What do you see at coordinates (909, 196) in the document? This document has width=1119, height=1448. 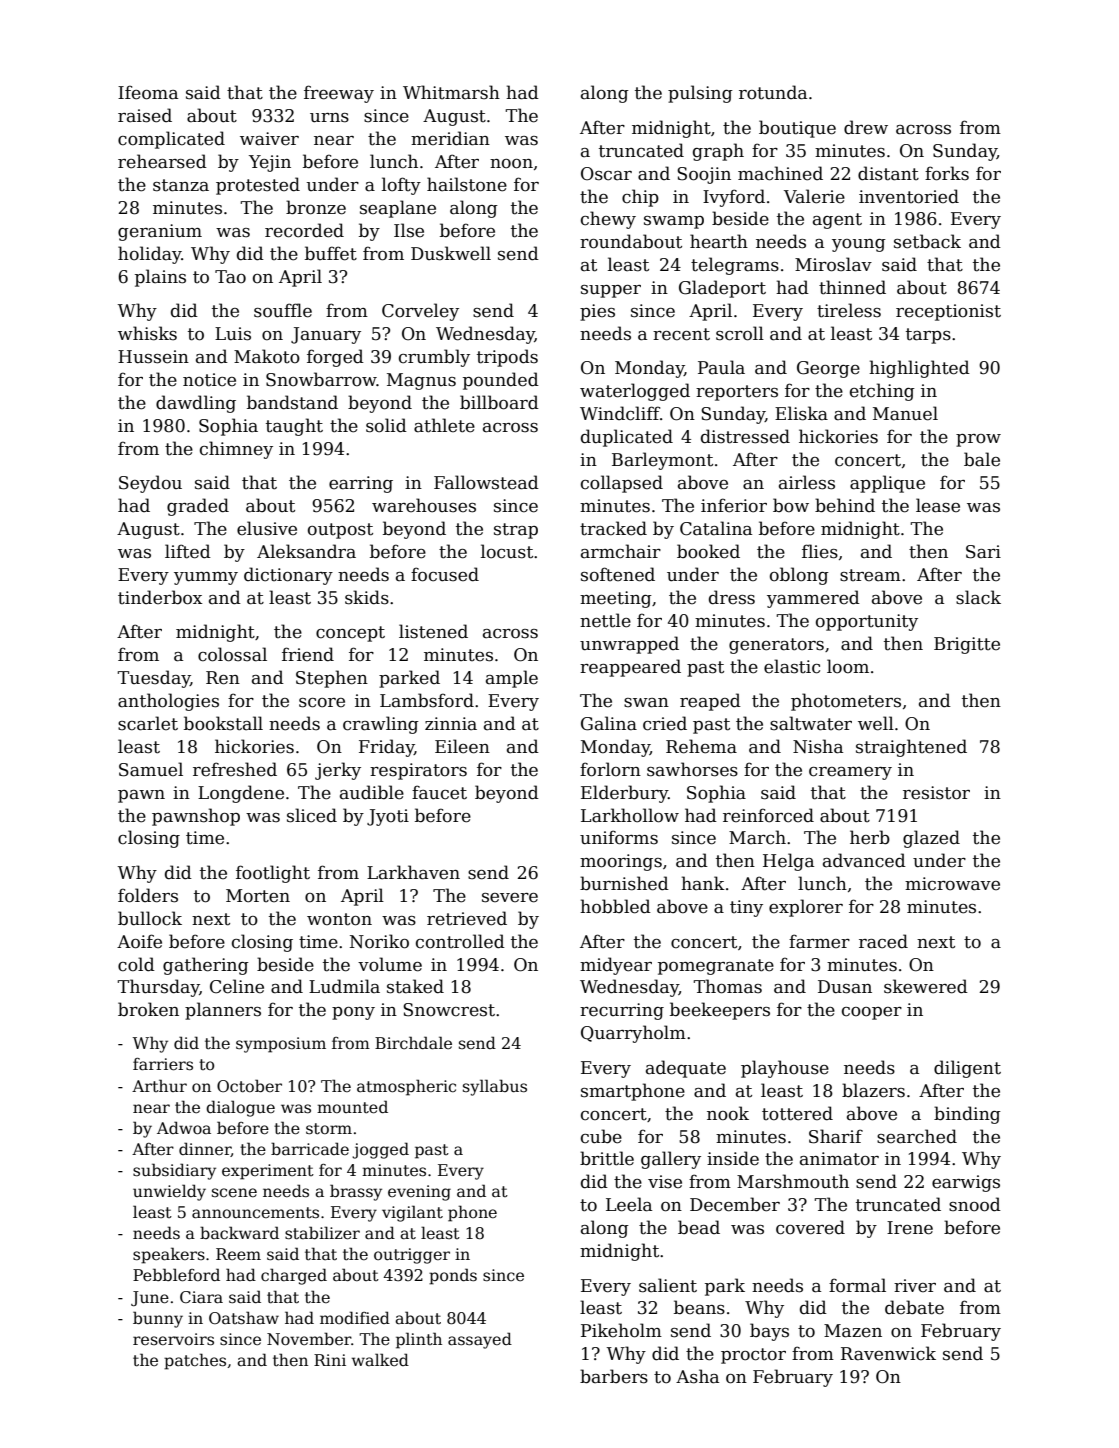 I see `inventoried` at bounding box center [909, 196].
